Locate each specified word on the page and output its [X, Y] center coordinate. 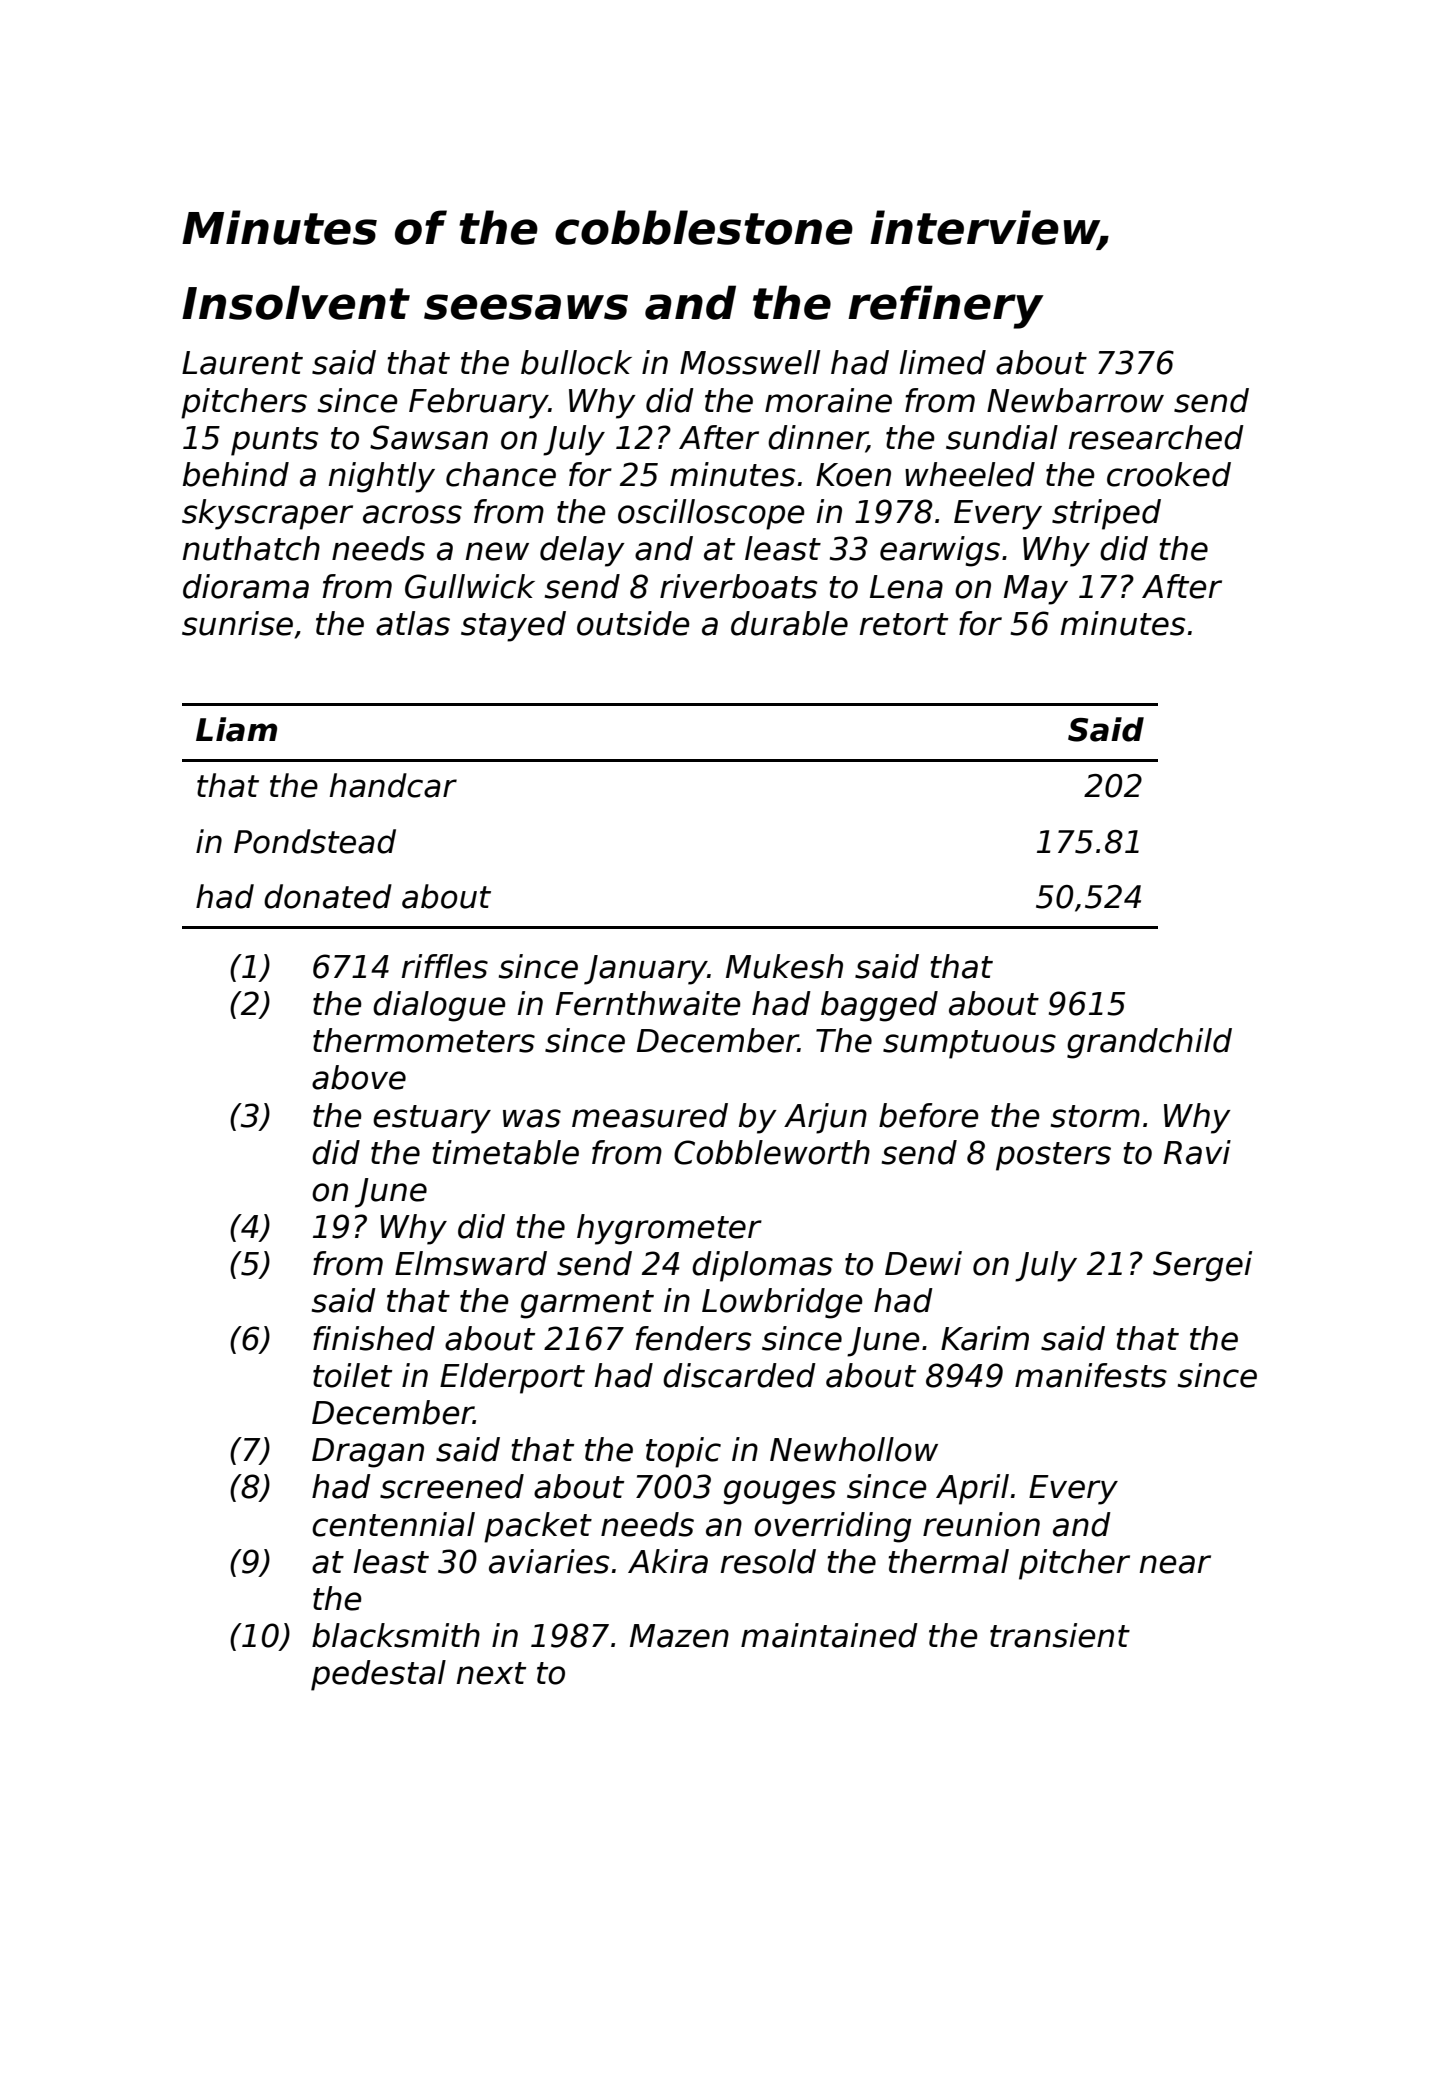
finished [374, 1338]
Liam [236, 729]
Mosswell [750, 362]
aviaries [549, 1561]
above [359, 1077]
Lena [906, 587]
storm [1095, 1116]
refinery [946, 307]
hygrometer [669, 1229]
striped [1106, 514]
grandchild [1149, 1043]
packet [538, 1527]
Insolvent [296, 302]
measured [650, 1115]
